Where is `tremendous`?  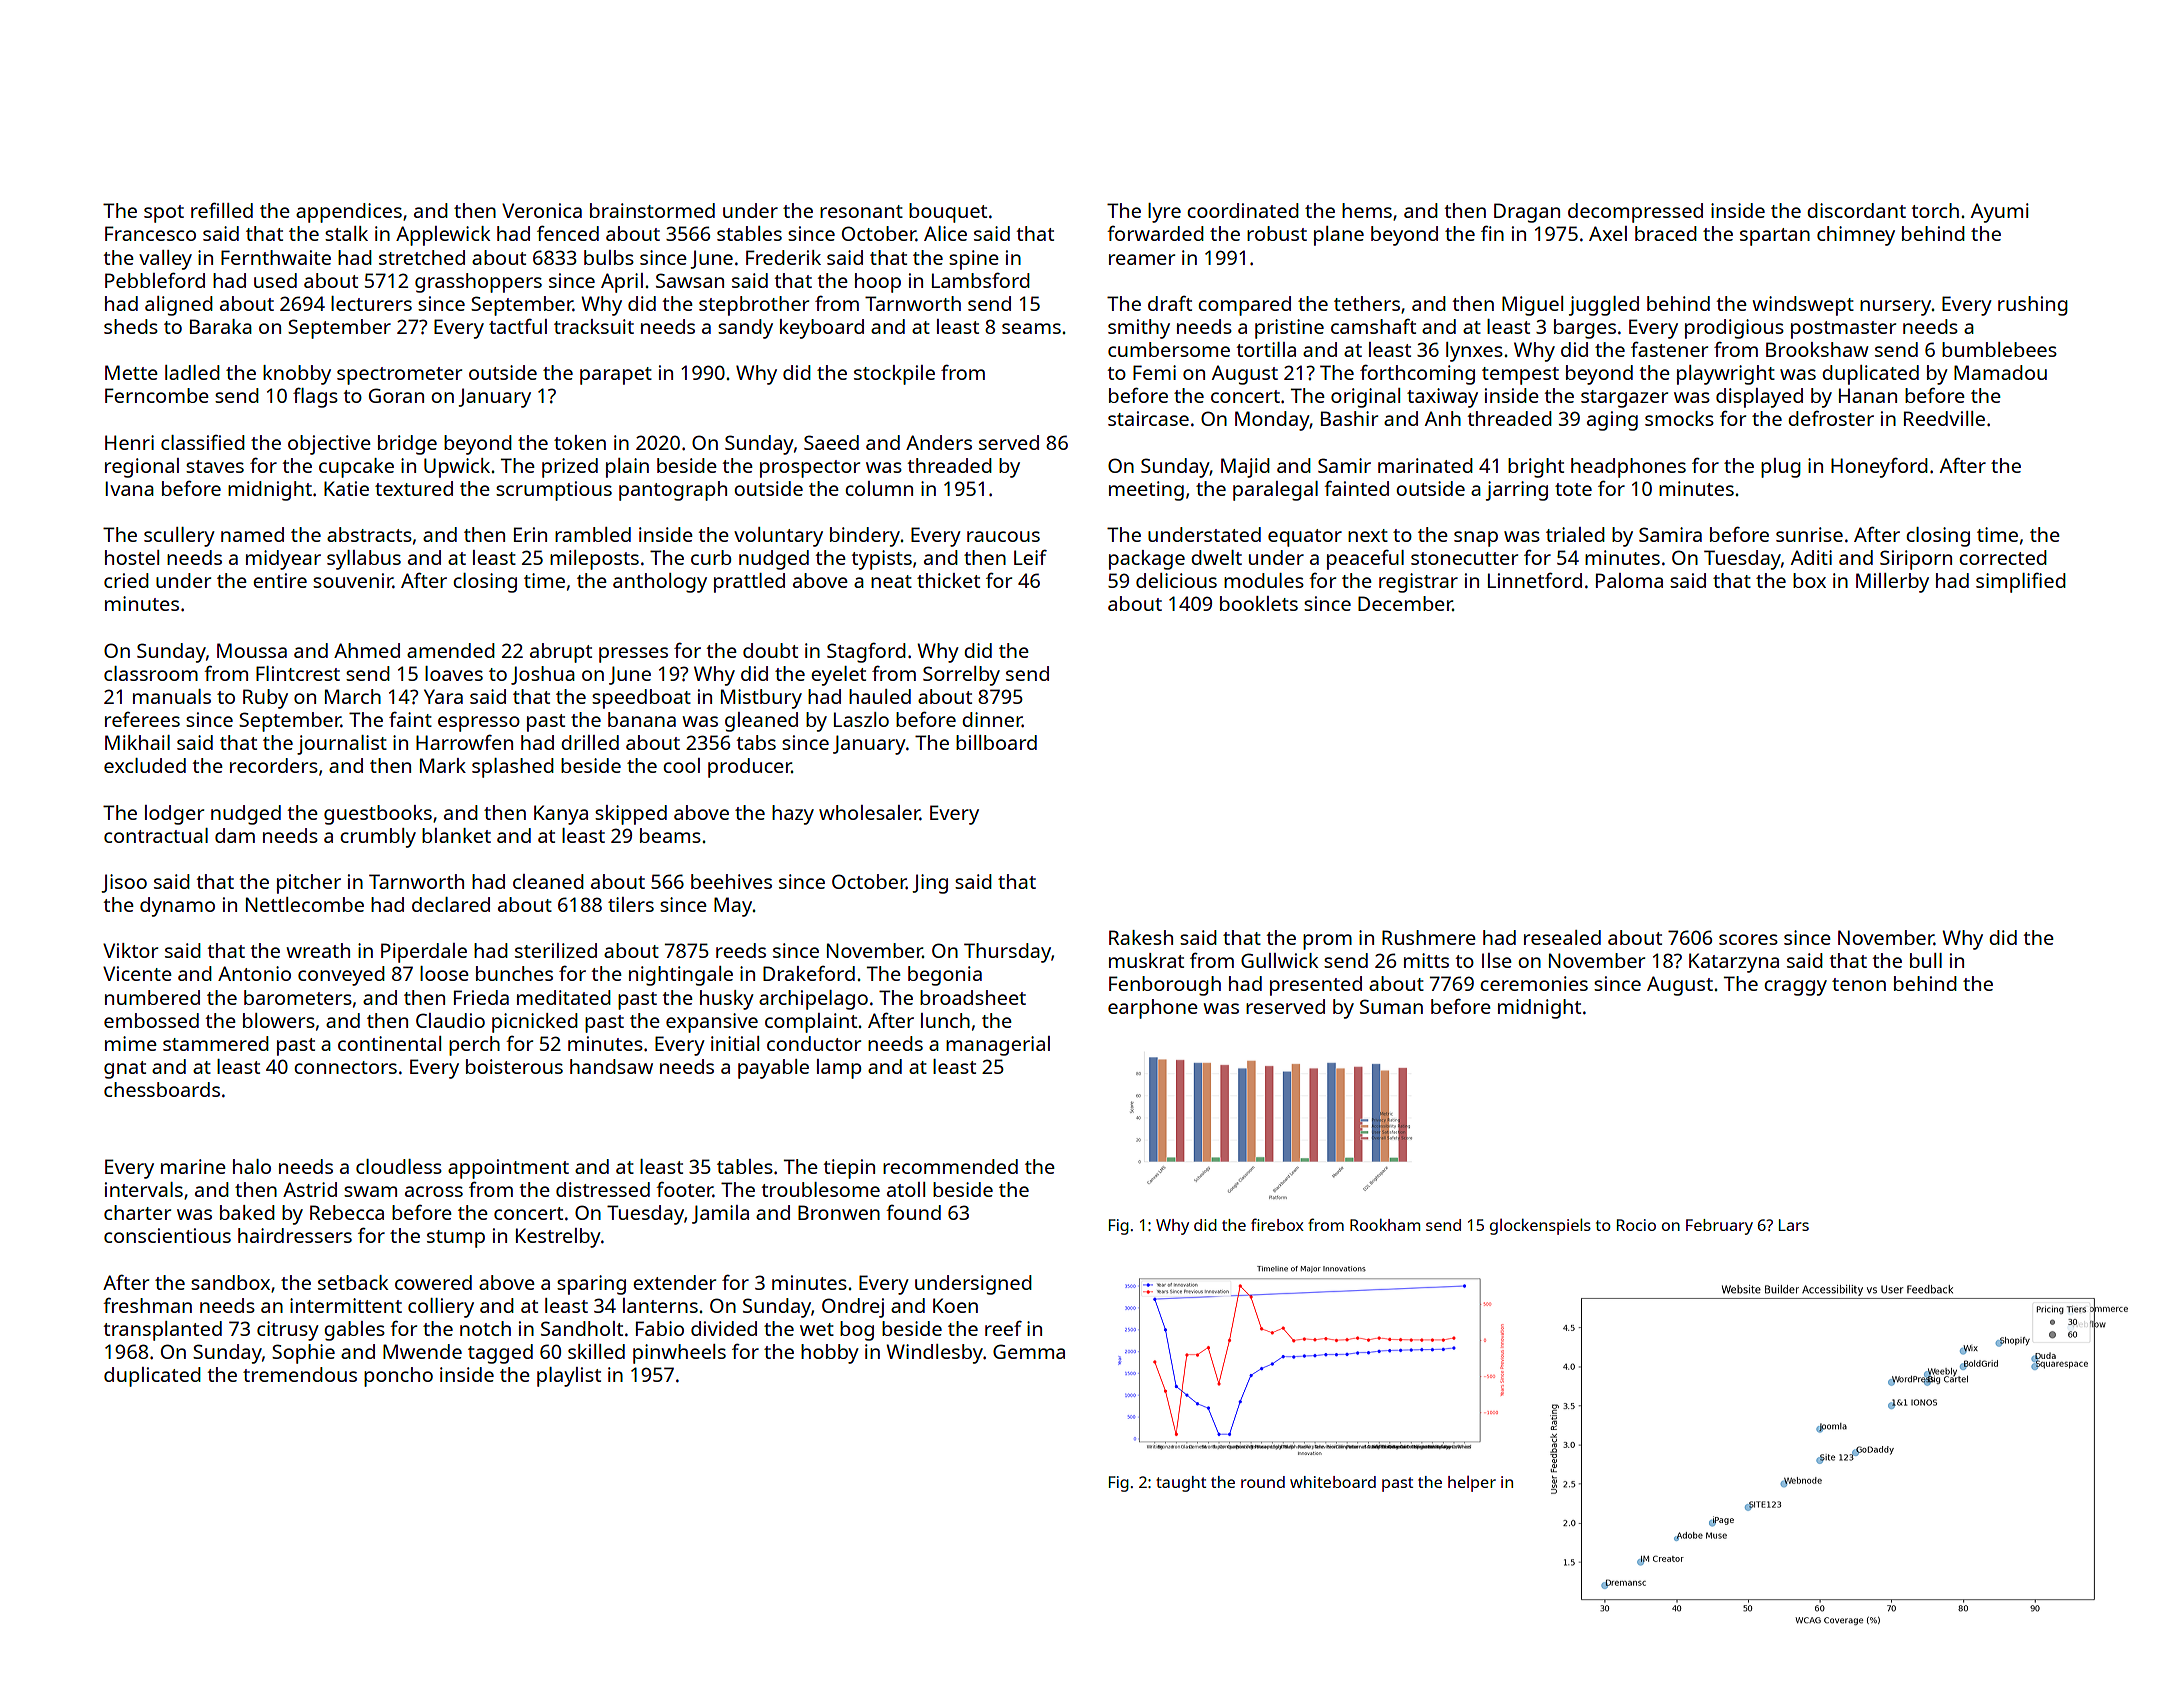
tremendous is located at coordinates (300, 1374).
